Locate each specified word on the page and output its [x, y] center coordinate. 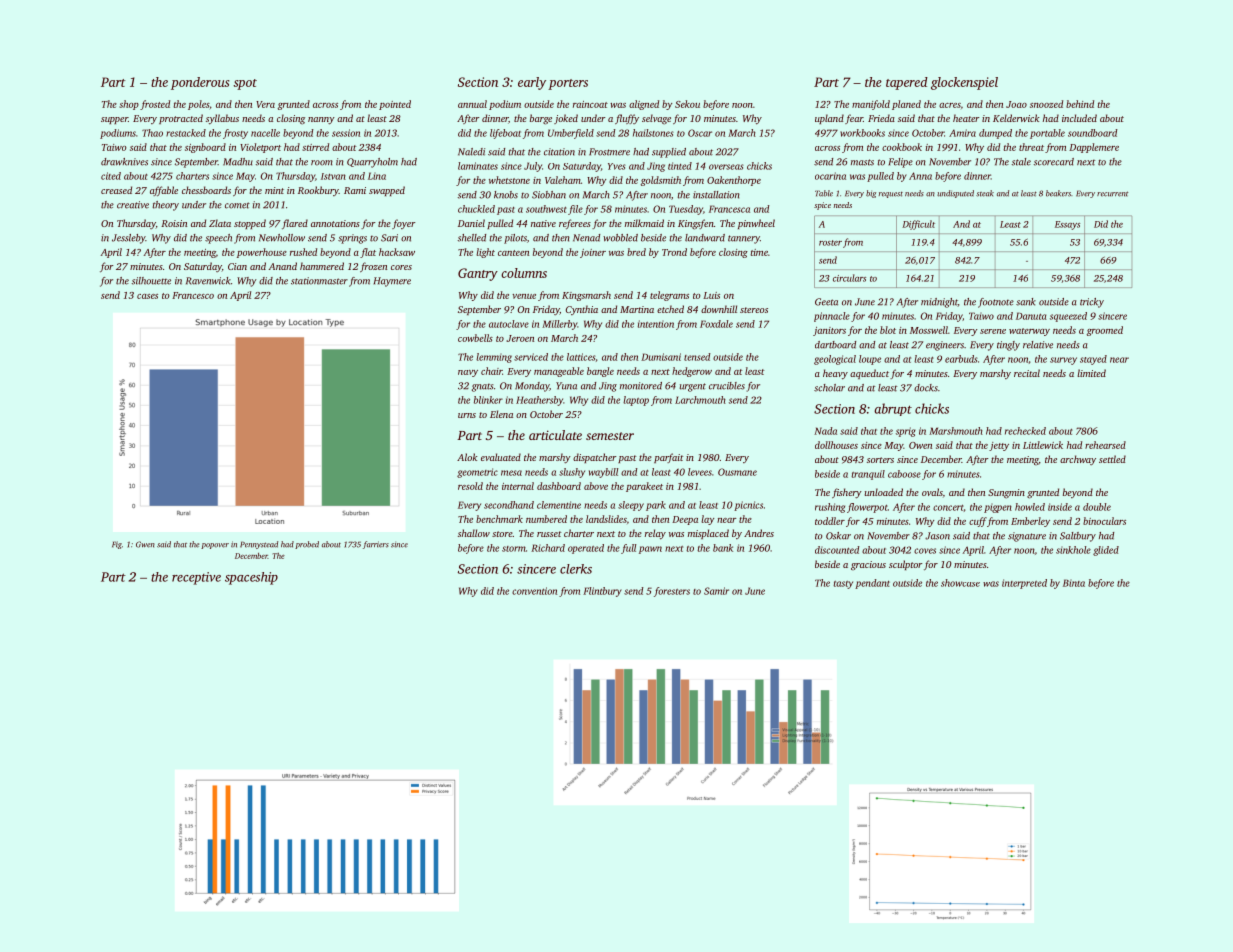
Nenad [586, 238]
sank [1026, 302]
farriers [376, 545]
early [532, 83]
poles [198, 105]
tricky [1092, 303]
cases [147, 296]
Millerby [559, 325]
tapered [907, 83]
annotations [335, 223]
